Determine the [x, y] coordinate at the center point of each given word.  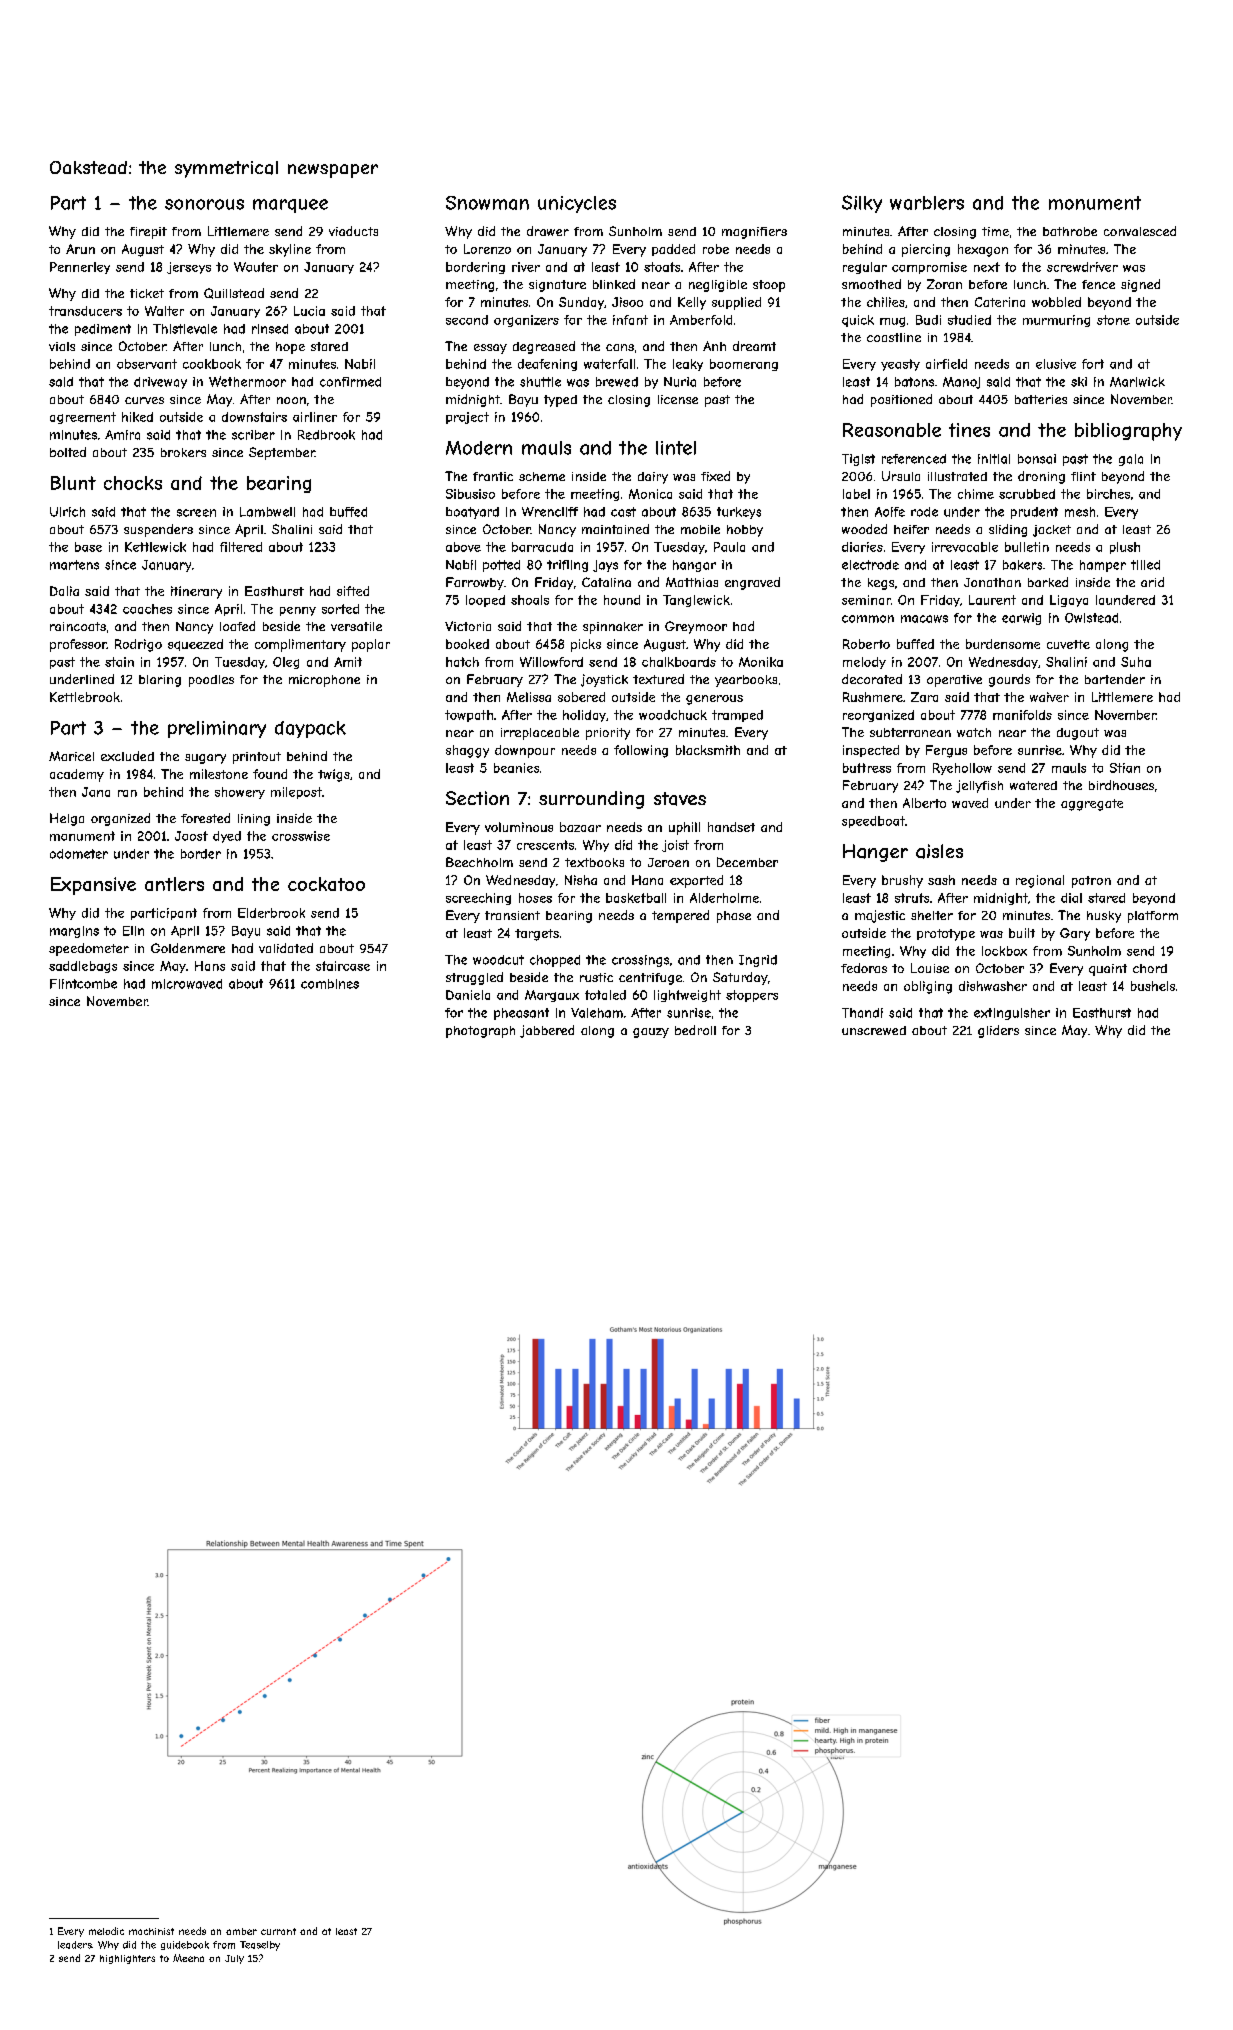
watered [1033, 785]
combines [330, 984]
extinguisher [1012, 1014]
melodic [106, 1931]
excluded [127, 756]
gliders [998, 1031]
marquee [290, 206]
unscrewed [874, 1030]
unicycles [577, 204]
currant [278, 1931]
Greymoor [696, 627]
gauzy [651, 1033]
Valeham [597, 1013]
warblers [927, 203]
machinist [151, 1931]
